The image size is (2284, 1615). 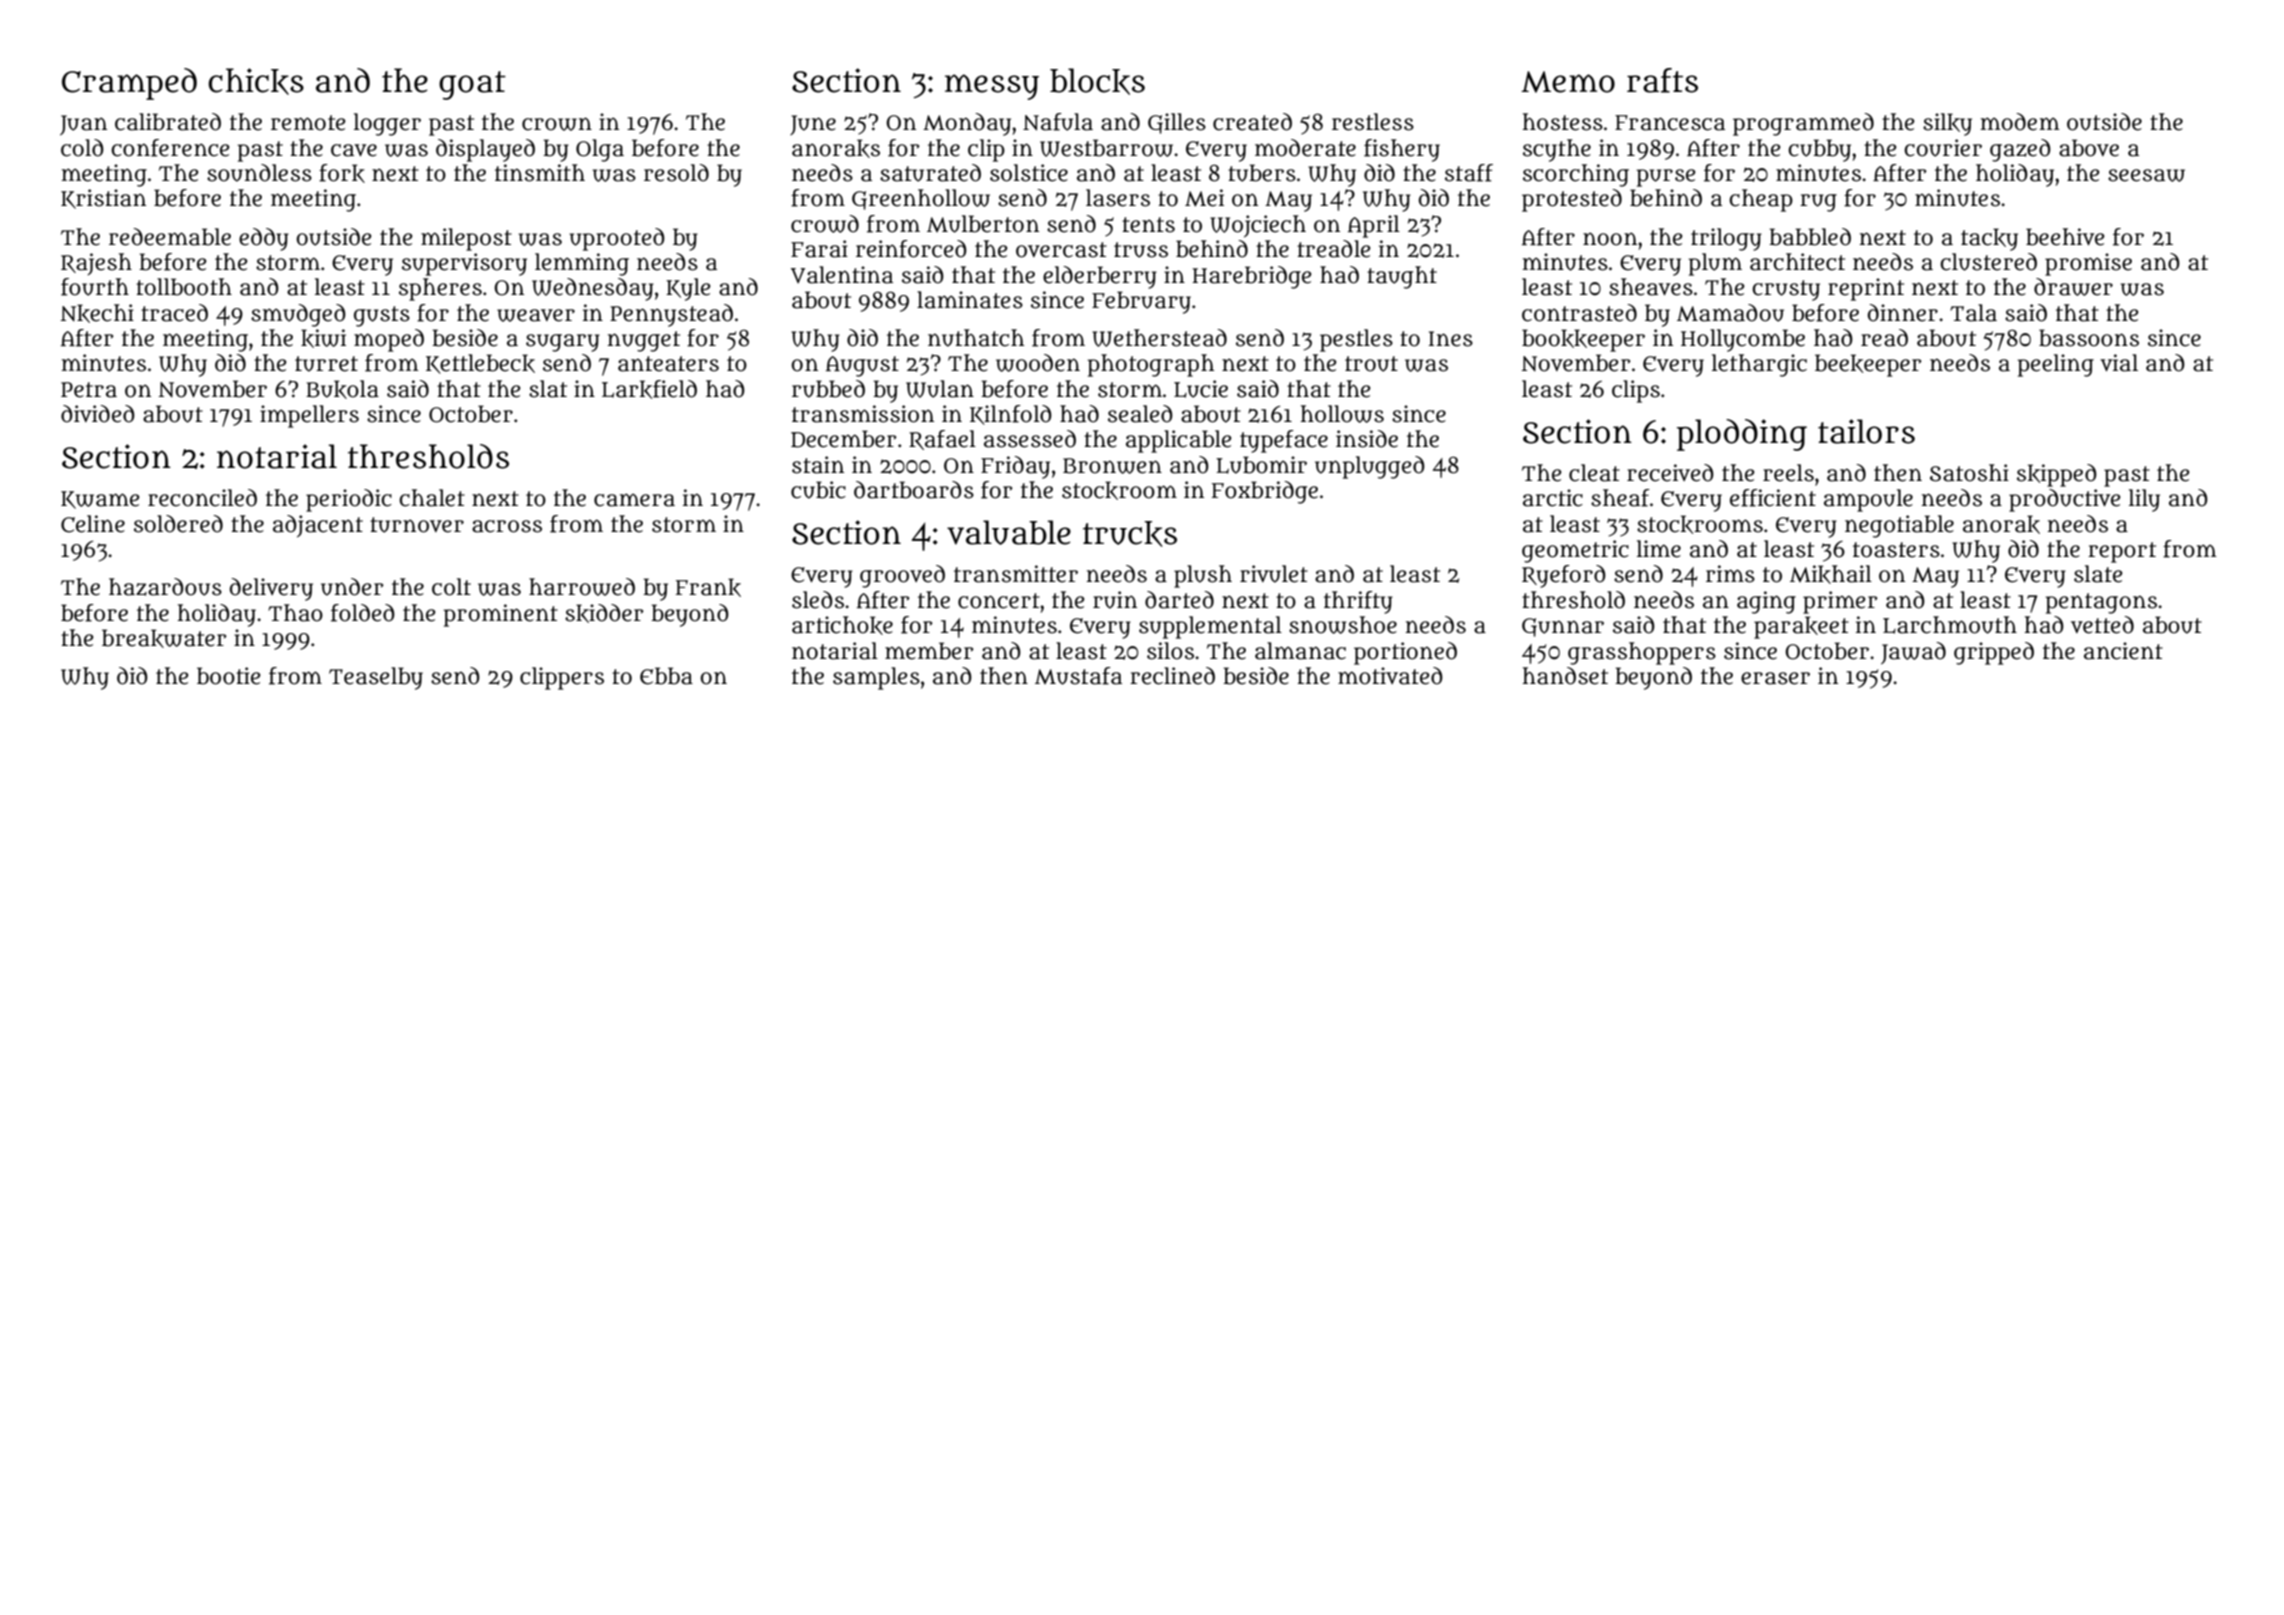 What do you see at coordinates (1097, 81) in the page?
I see `blocks` at bounding box center [1097, 81].
